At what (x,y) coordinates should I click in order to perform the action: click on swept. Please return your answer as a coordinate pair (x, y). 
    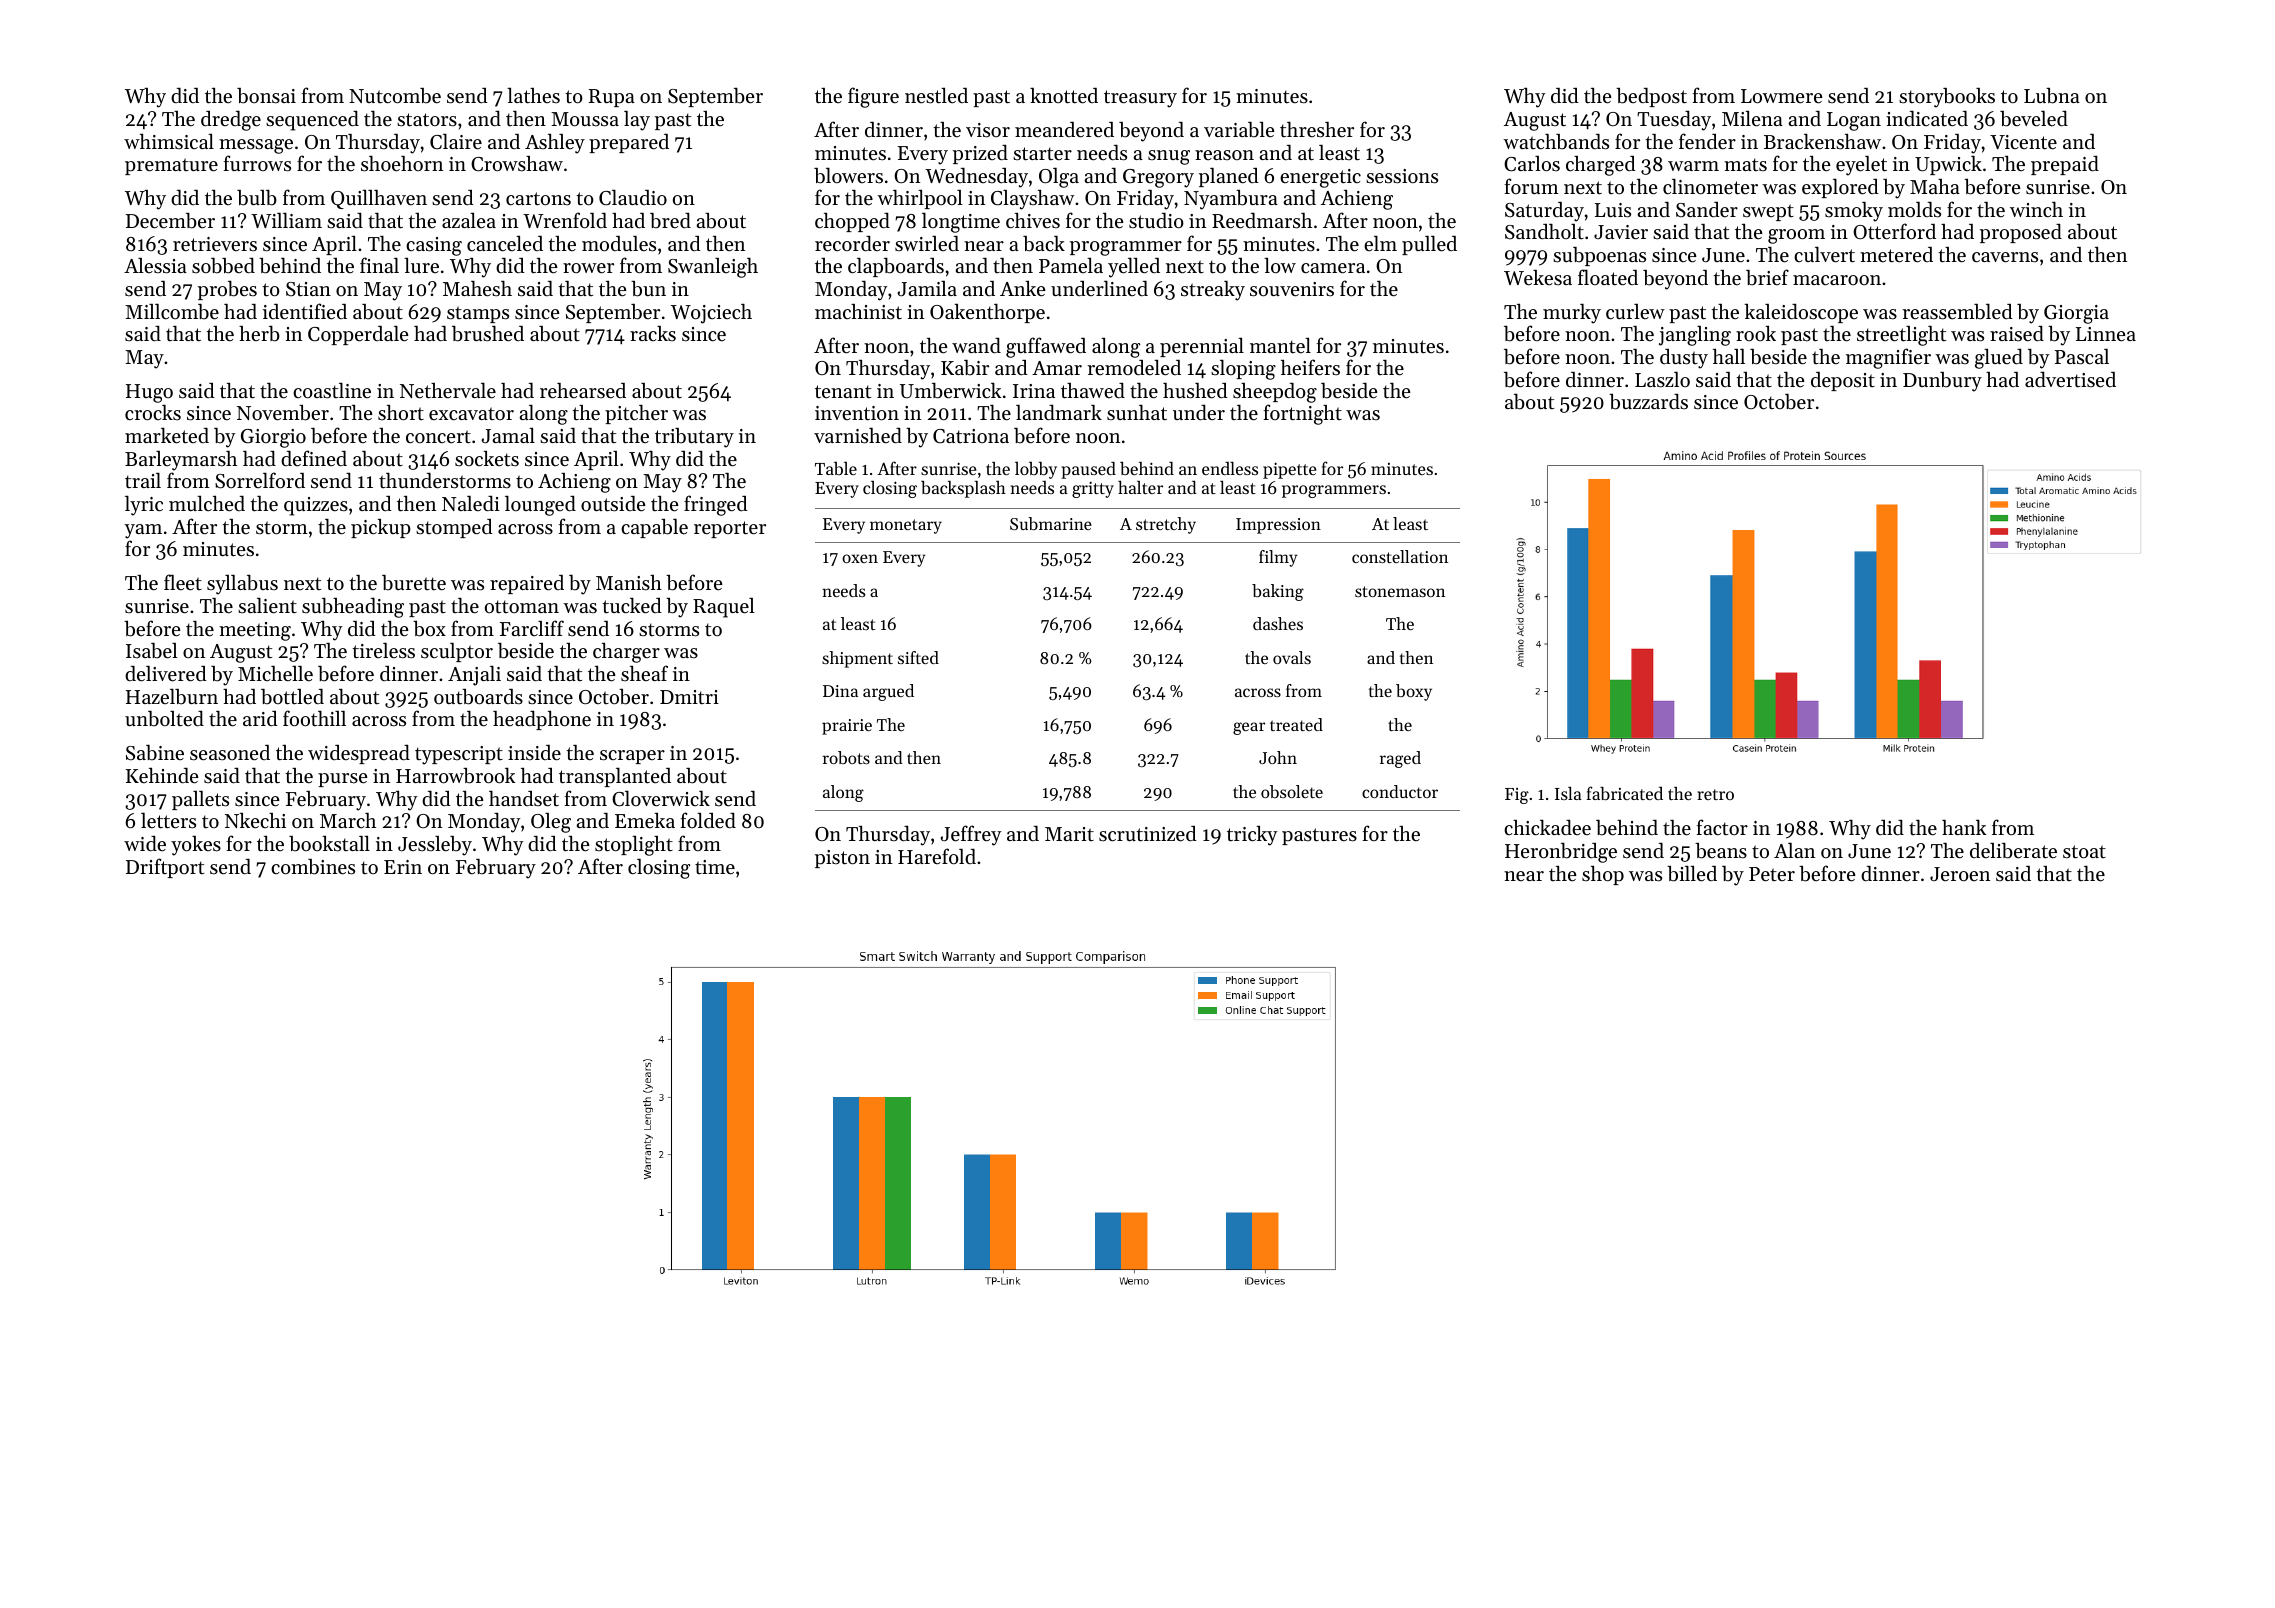
    Looking at the image, I should click on (1768, 212).
